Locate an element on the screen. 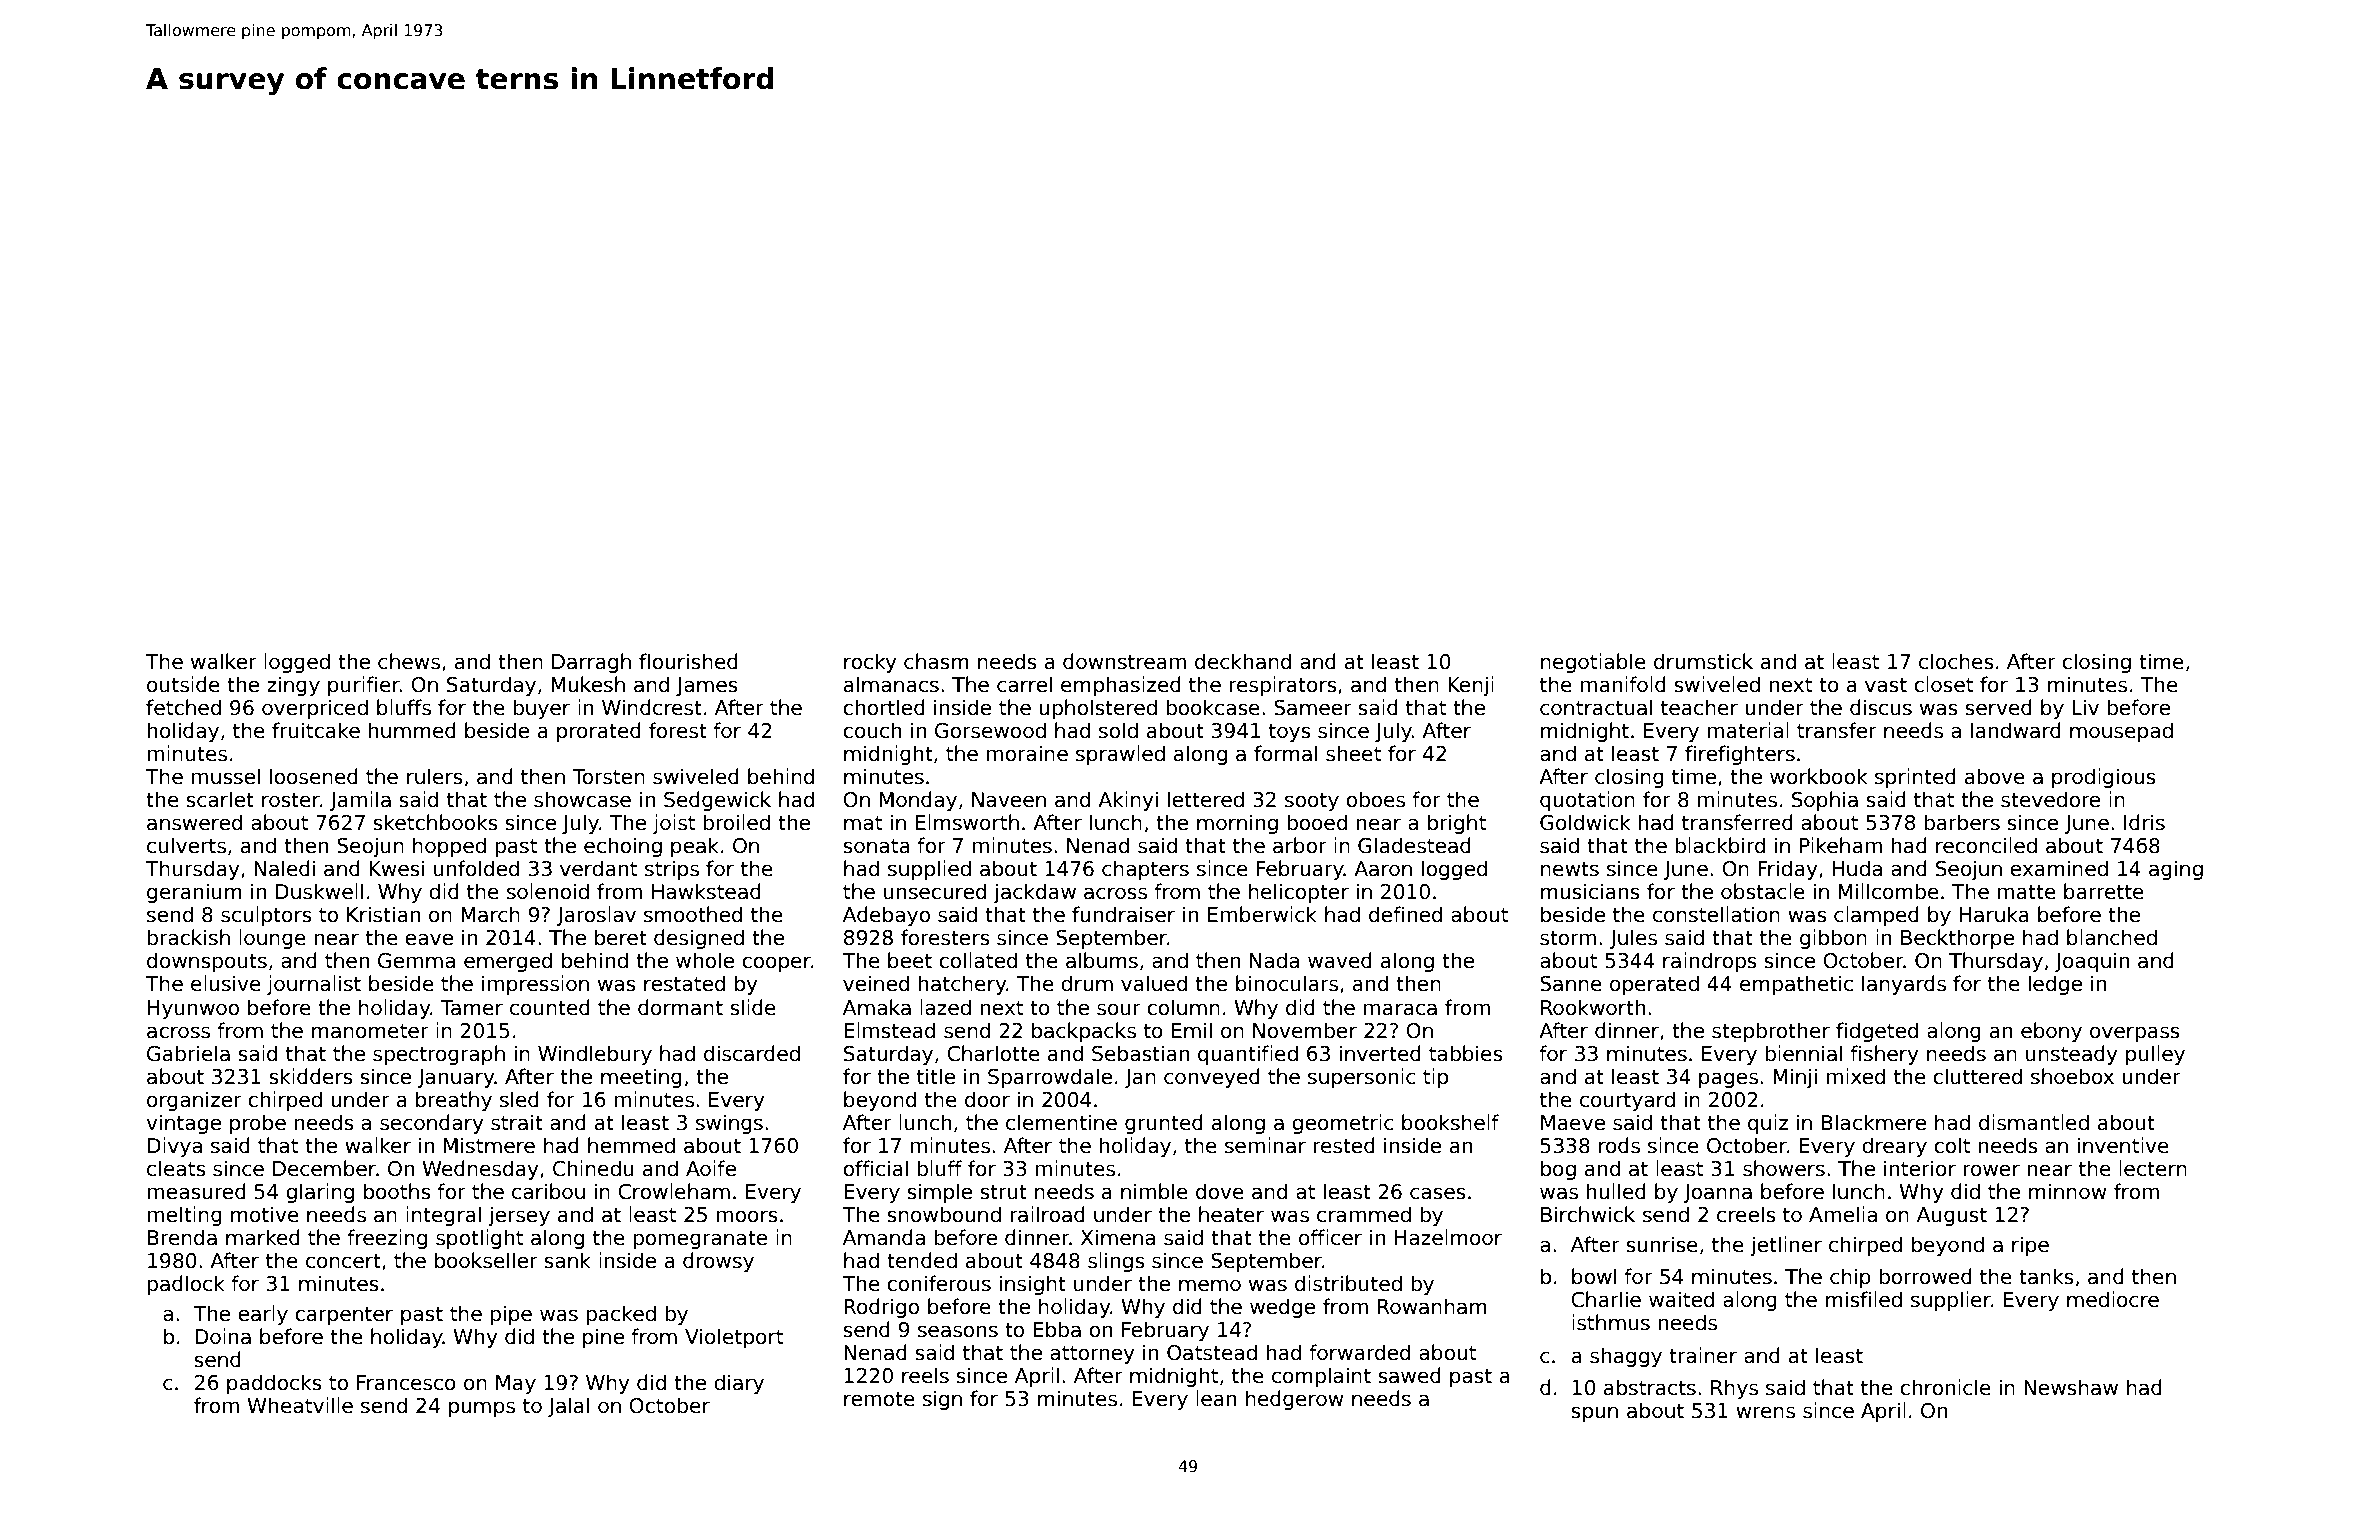  inverted is located at coordinates (1380, 1053).
